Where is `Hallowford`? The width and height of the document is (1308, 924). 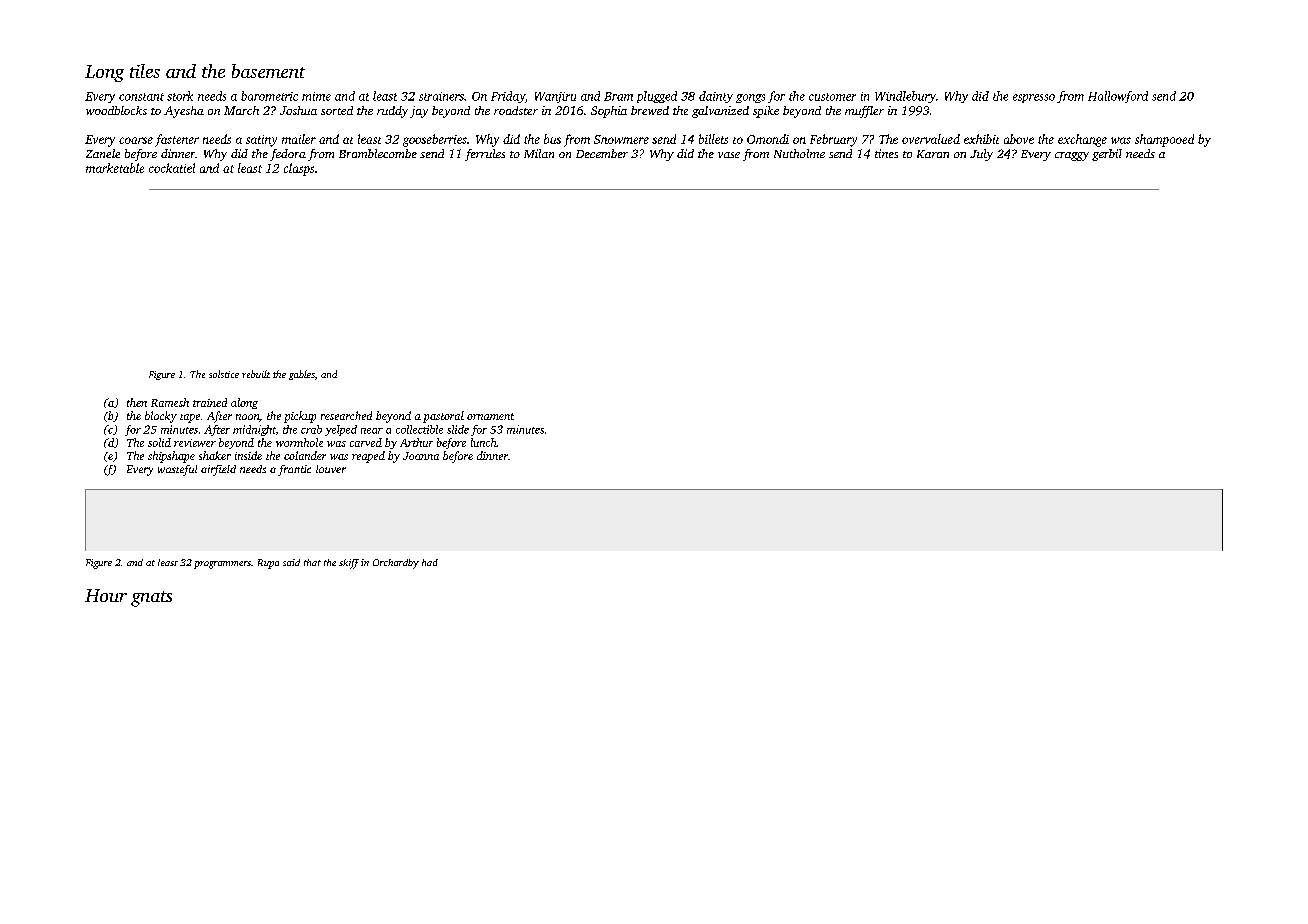
Hallowford is located at coordinates (1118, 97).
